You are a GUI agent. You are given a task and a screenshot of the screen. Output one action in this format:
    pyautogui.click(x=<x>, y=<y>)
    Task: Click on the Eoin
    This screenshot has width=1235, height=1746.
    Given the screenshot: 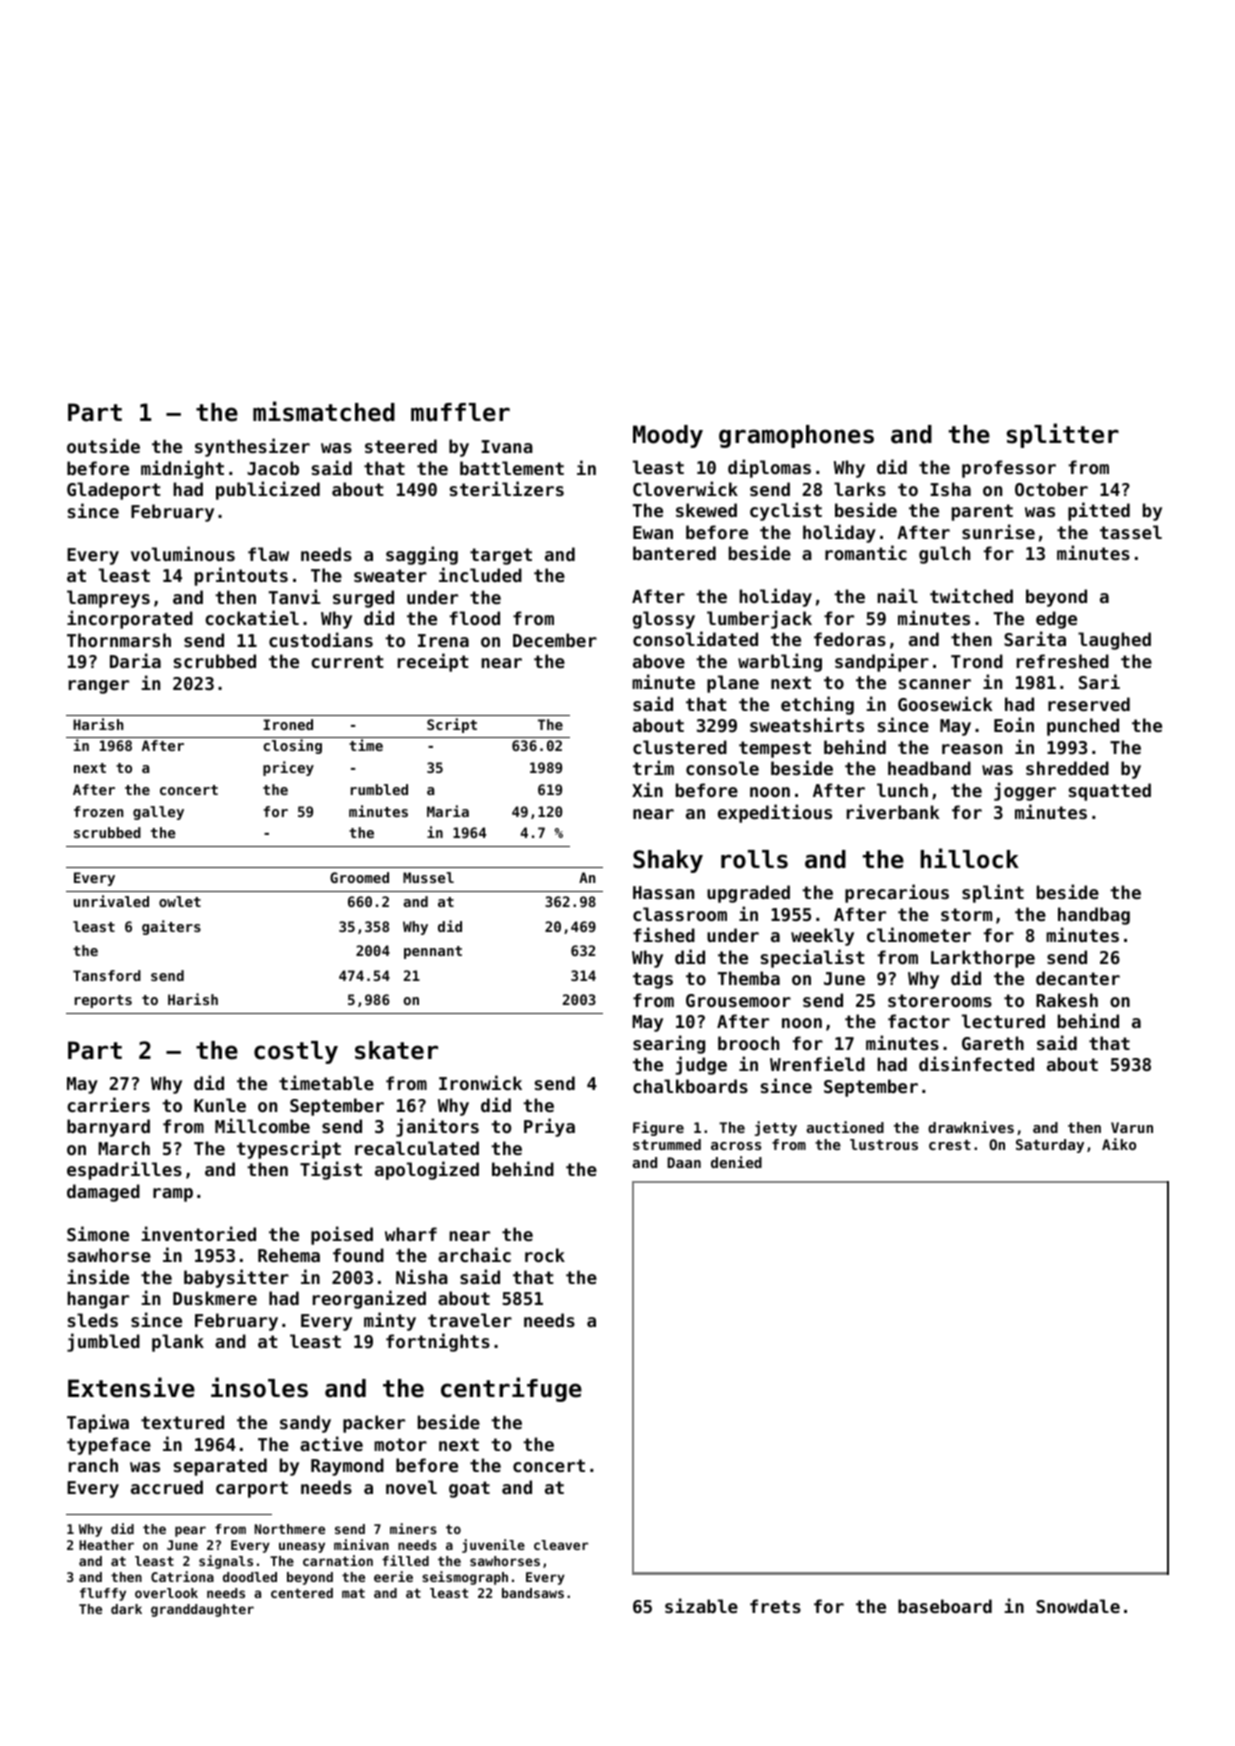 What is the action you would take?
    pyautogui.click(x=1014, y=724)
